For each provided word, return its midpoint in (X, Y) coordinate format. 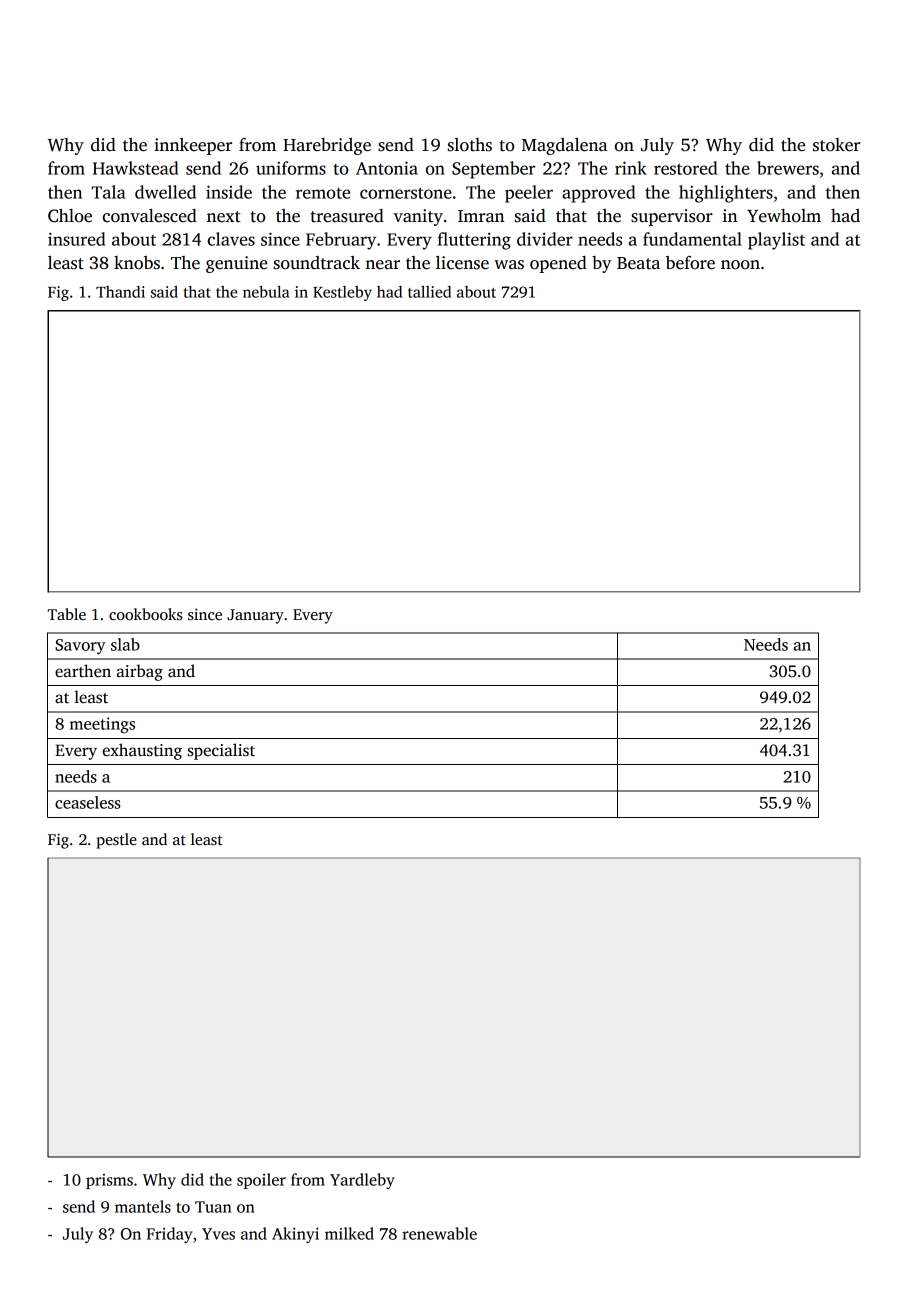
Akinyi (295, 1235)
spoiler (261, 1181)
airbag (140, 672)
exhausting (142, 751)
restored (685, 168)
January (255, 616)
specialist (221, 751)
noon (740, 265)
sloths (470, 145)
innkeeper (193, 146)
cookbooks (146, 614)
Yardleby (362, 1181)
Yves (218, 1234)
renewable (439, 1233)
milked (349, 1233)
